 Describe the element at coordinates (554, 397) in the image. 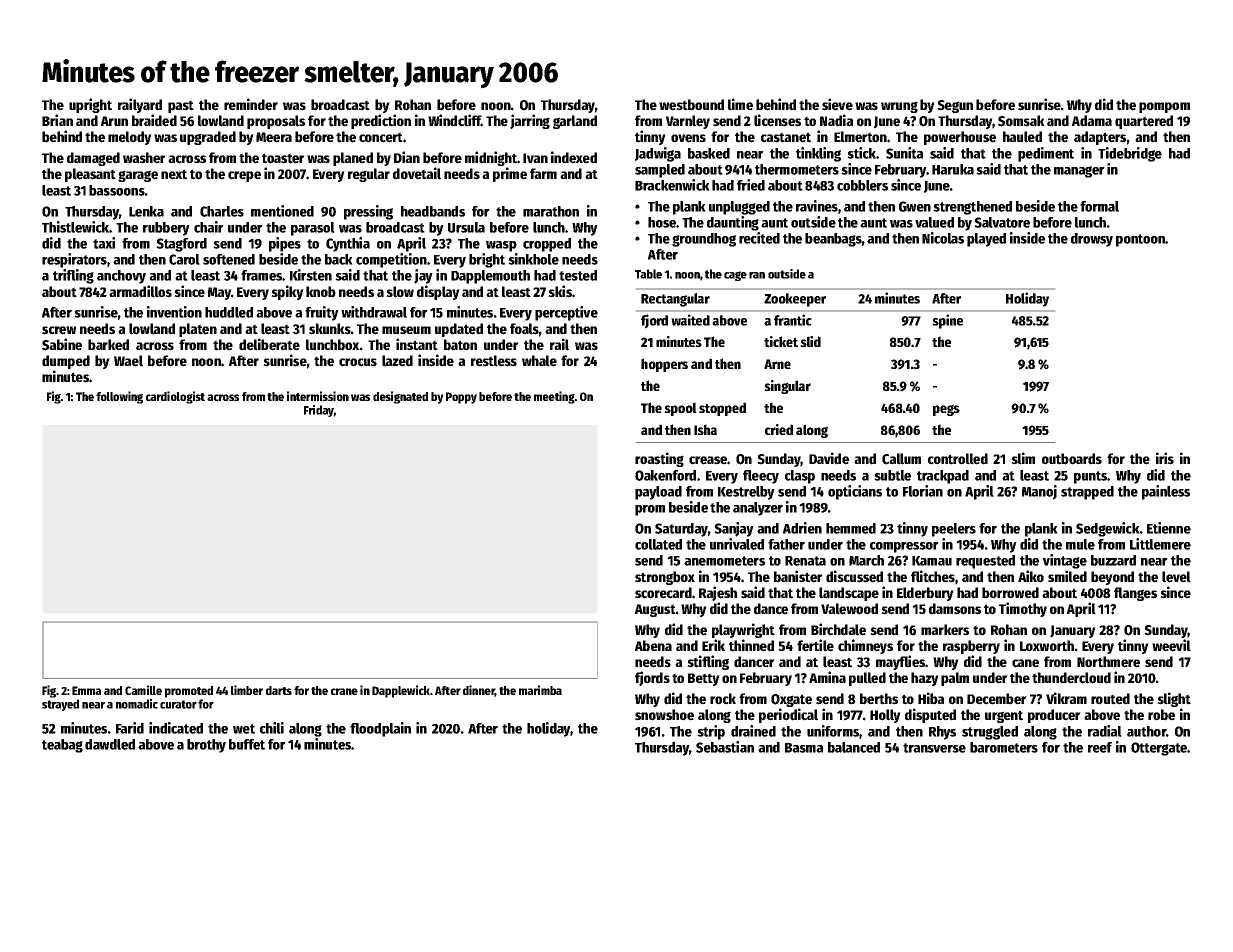

I see `meeting` at that location.
